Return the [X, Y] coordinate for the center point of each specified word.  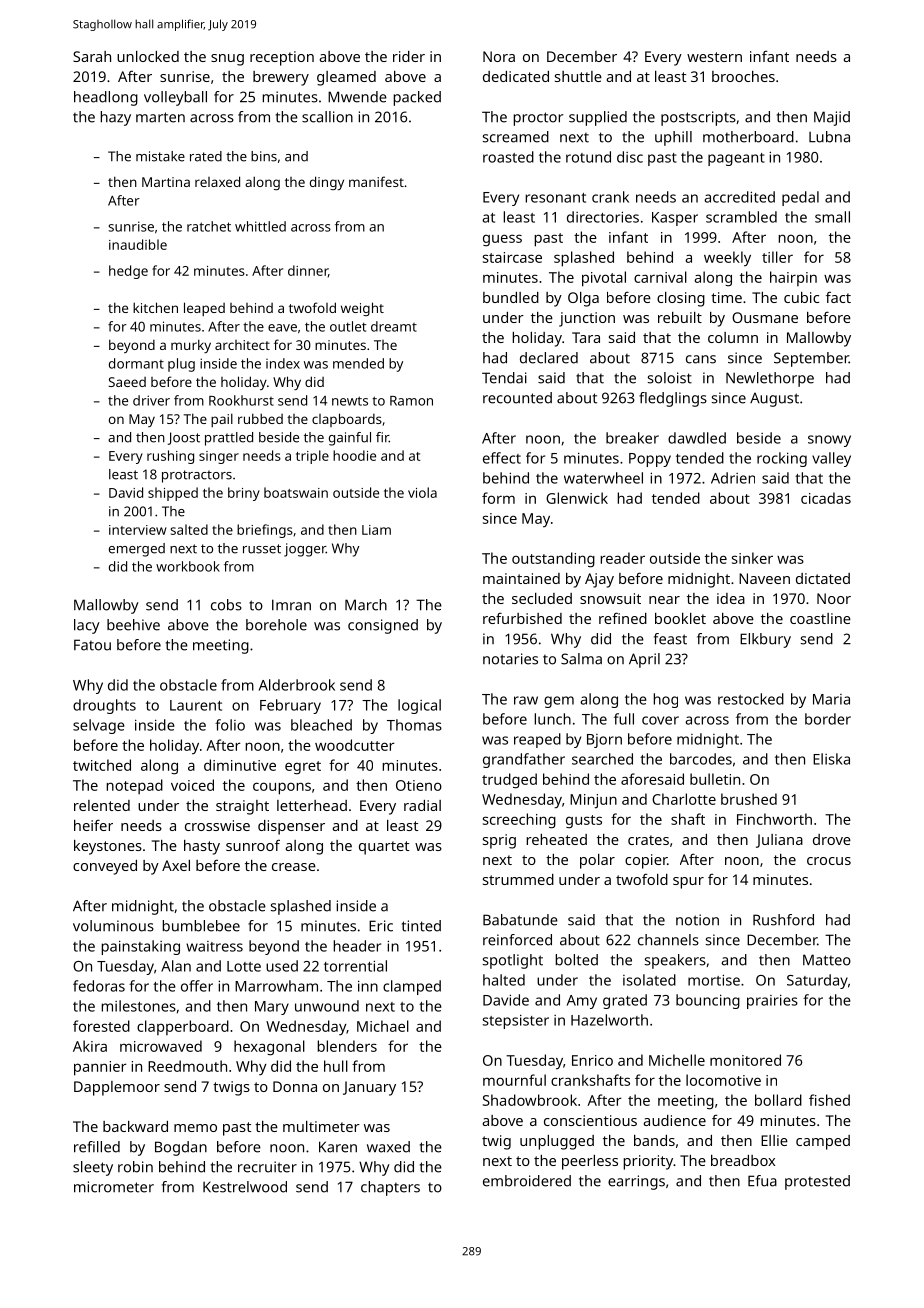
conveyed [105, 867]
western [714, 57]
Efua [762, 1181]
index [283, 363]
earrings [636, 1182]
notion [697, 920]
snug [227, 60]
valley [831, 459]
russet [262, 549]
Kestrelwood [245, 1187]
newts [350, 401]
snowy [829, 441]
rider [409, 56]
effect [502, 458]
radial [422, 805]
